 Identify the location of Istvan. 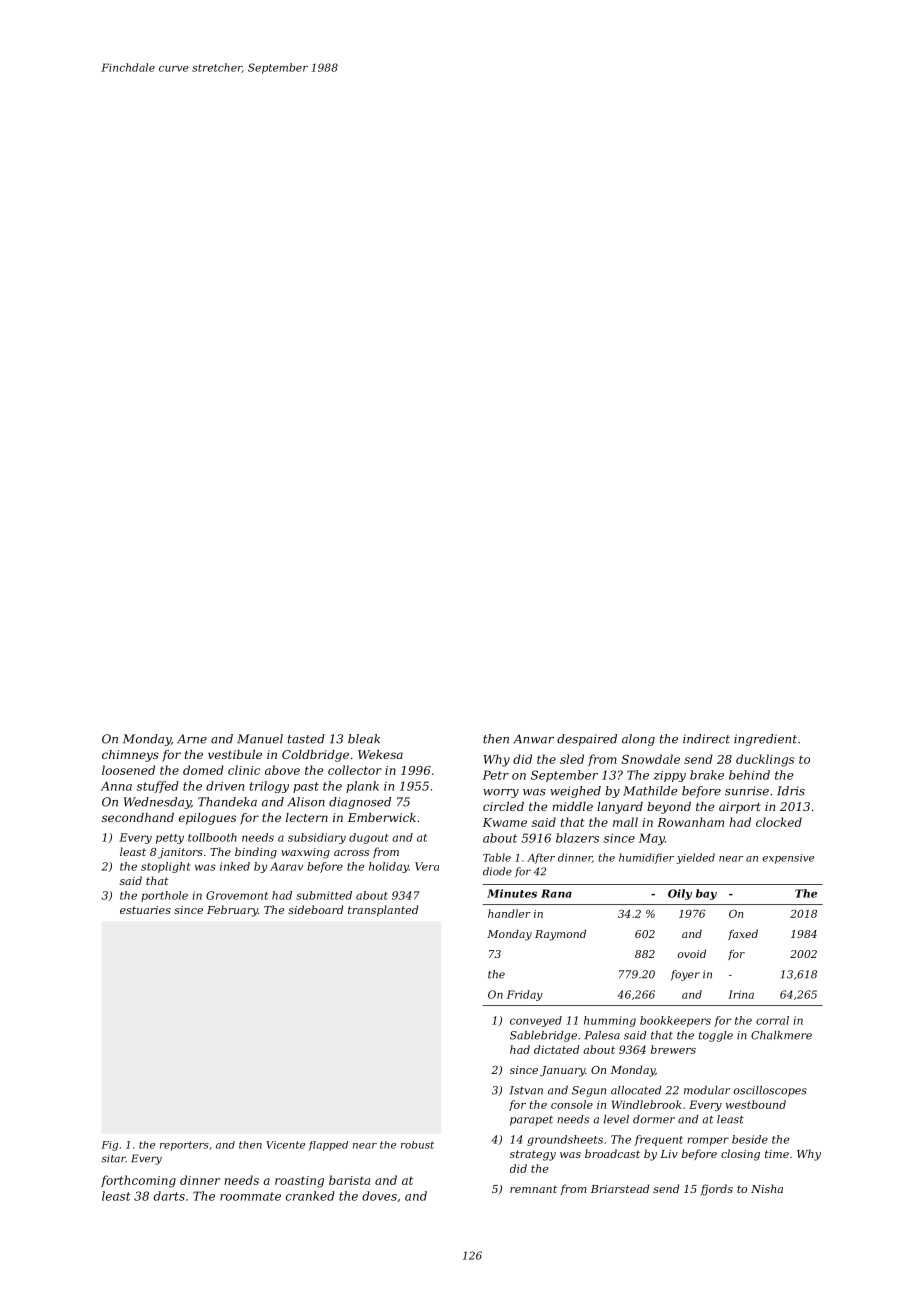
(526, 1090).
